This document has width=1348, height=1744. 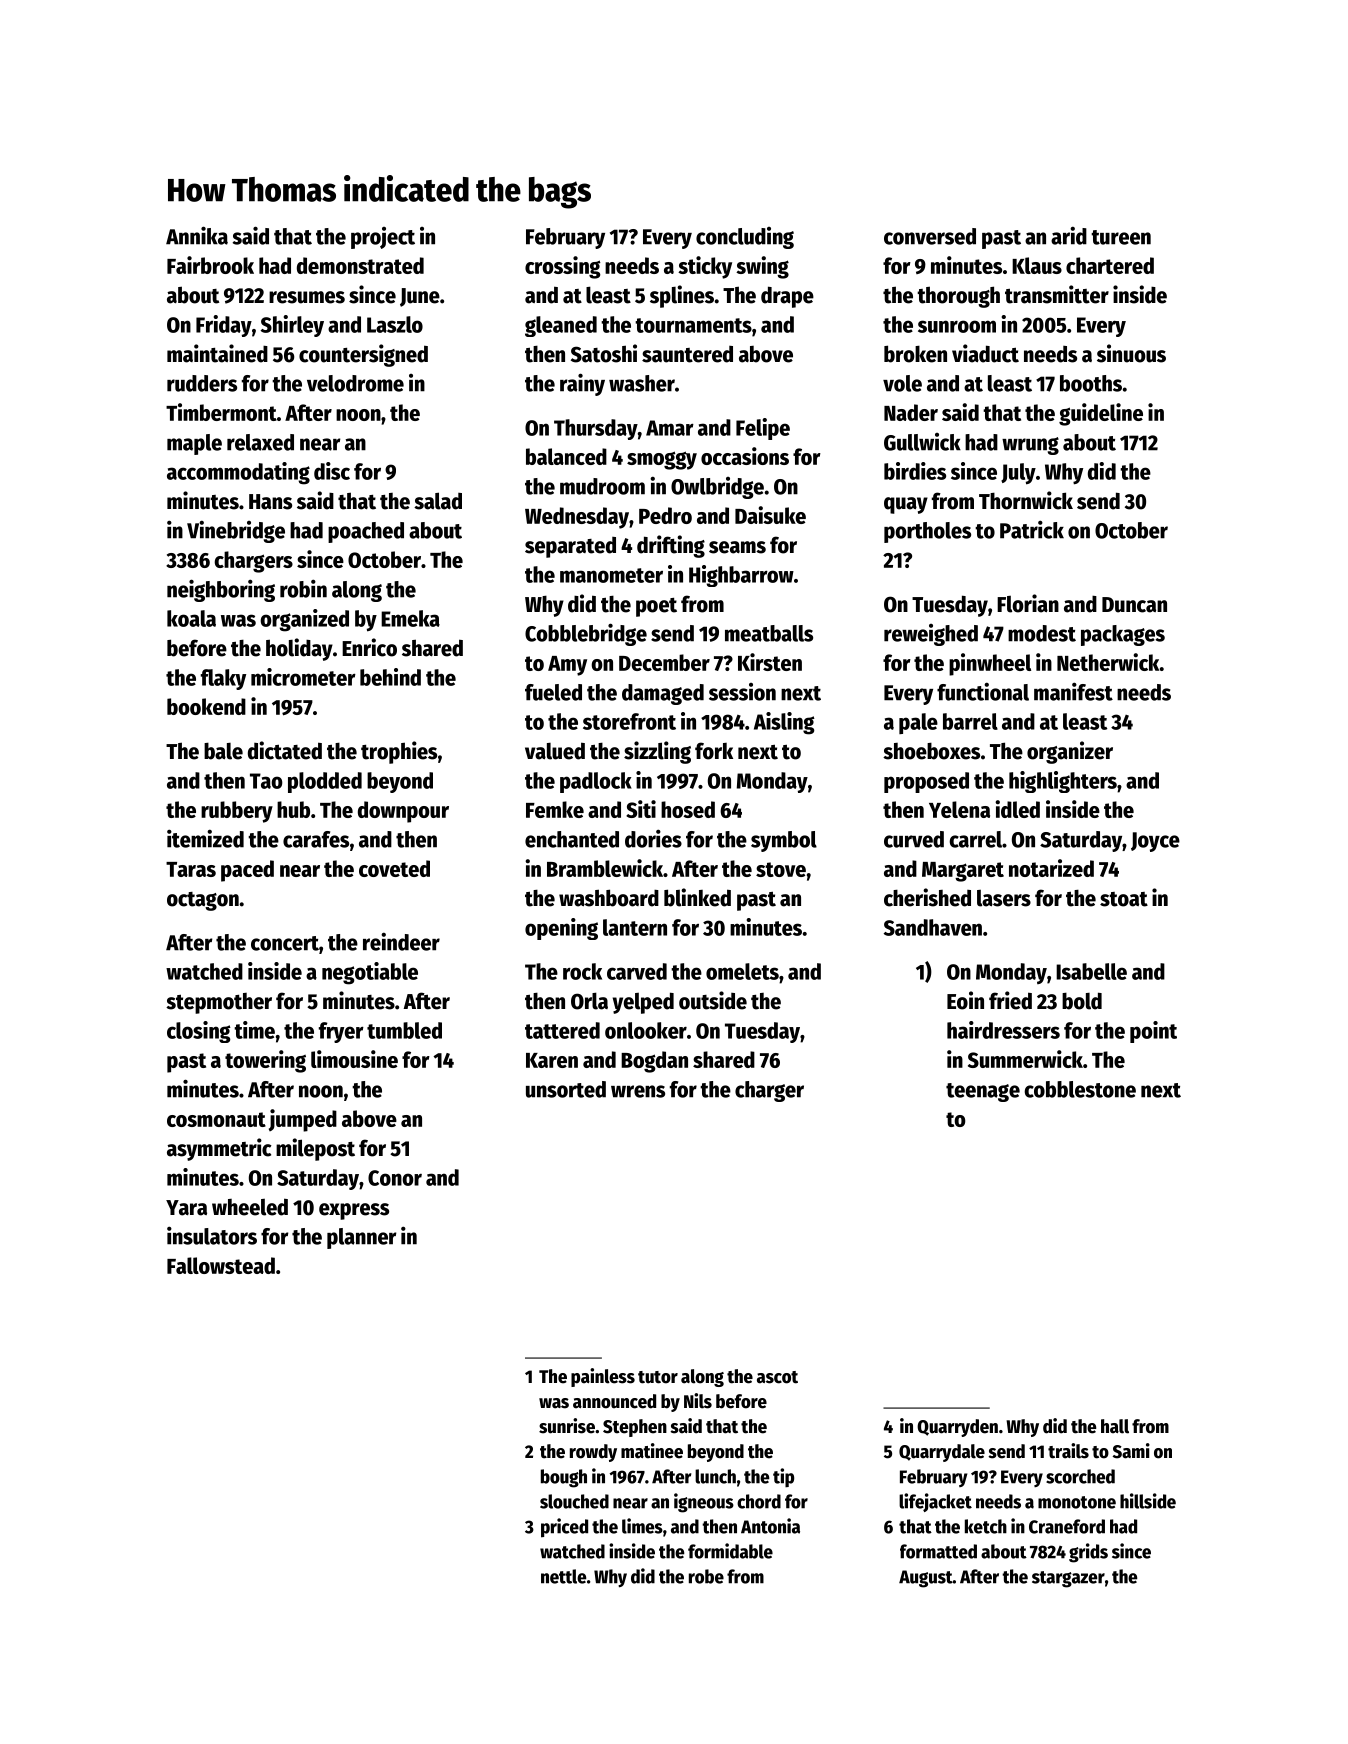 What do you see at coordinates (563, 1576) in the document?
I see `nettle` at bounding box center [563, 1576].
